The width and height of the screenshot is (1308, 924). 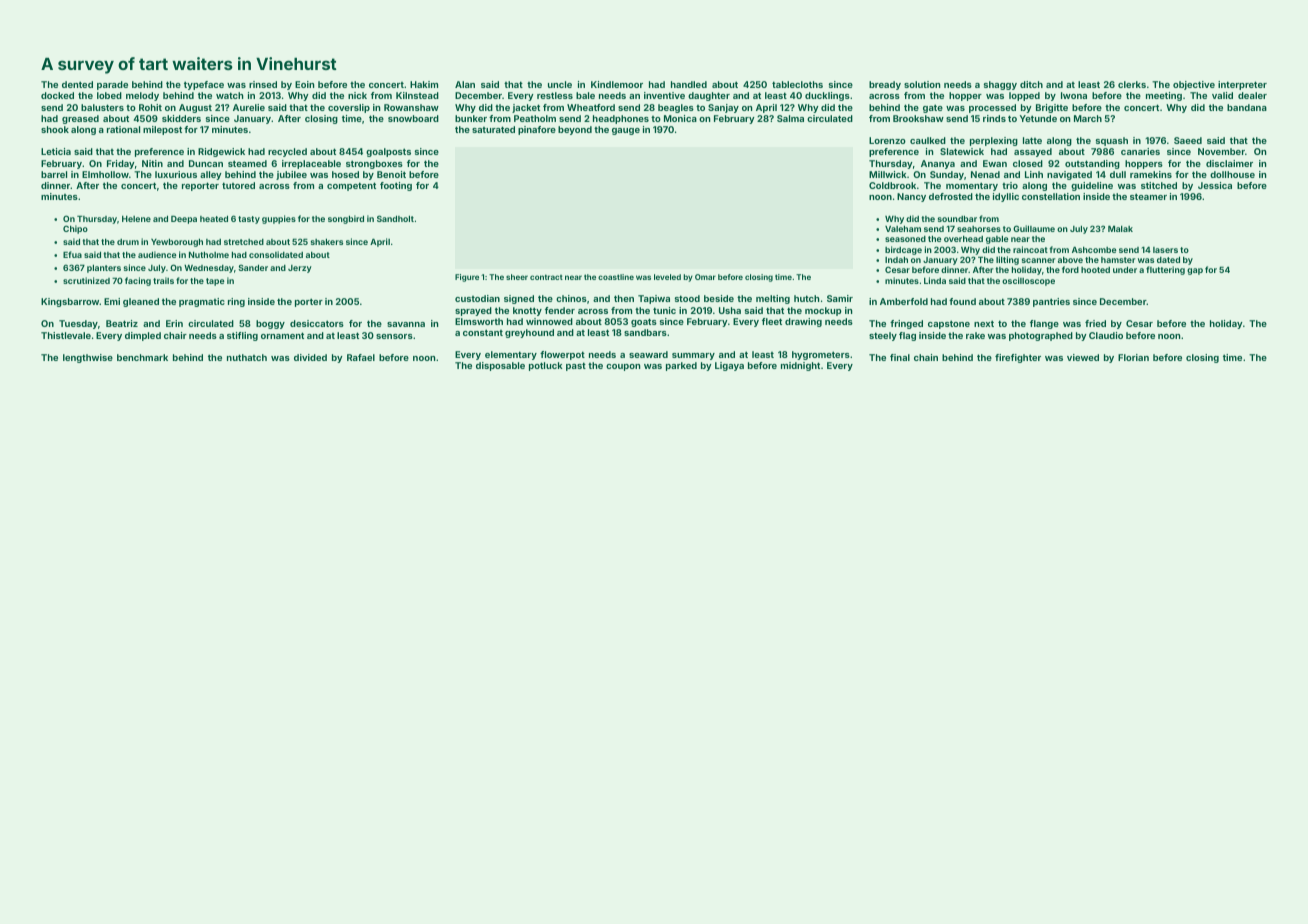 What do you see at coordinates (122, 323) in the screenshot?
I see `Beatriz` at bounding box center [122, 323].
